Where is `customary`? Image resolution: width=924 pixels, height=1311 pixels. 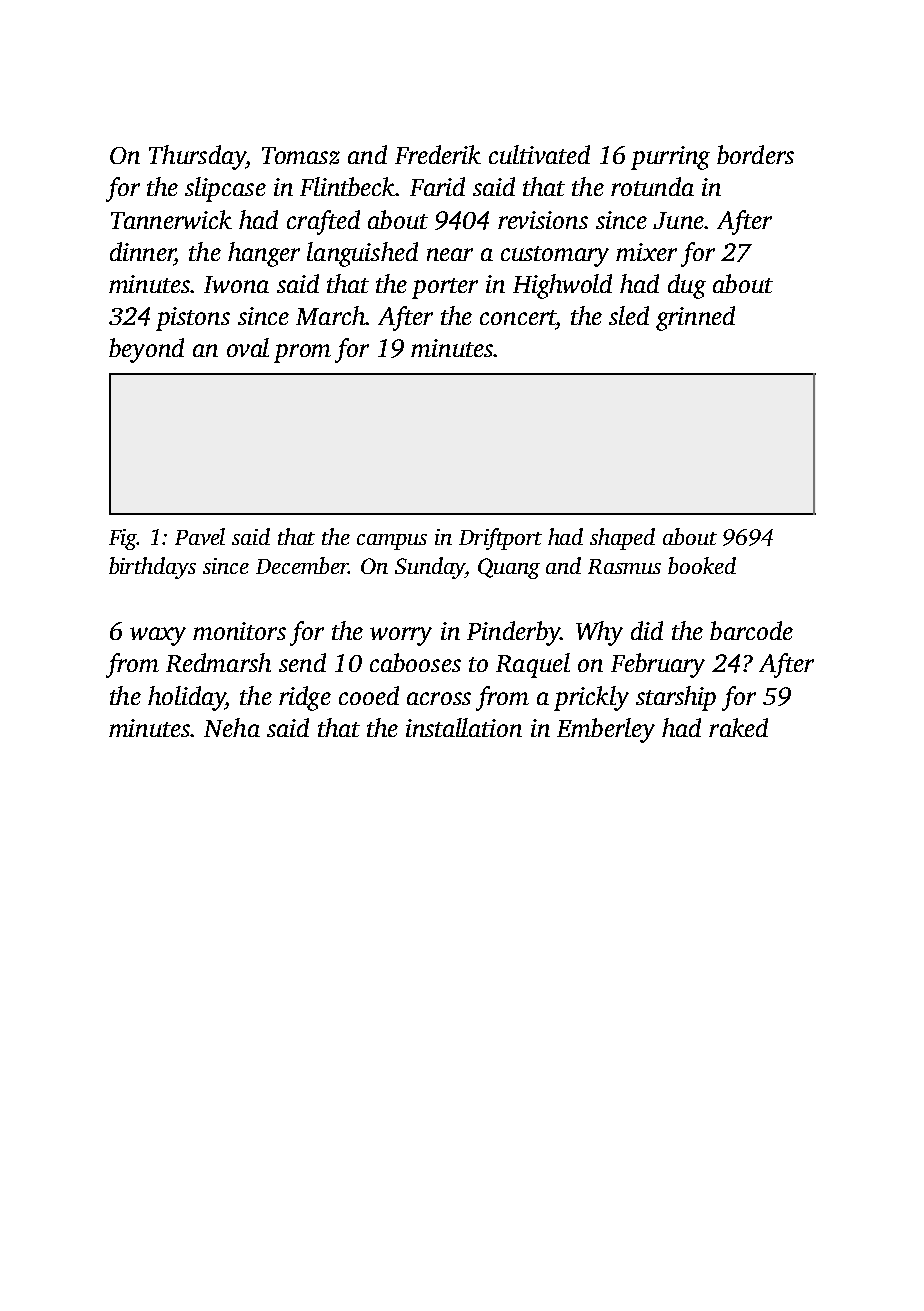 customary is located at coordinates (555, 256).
